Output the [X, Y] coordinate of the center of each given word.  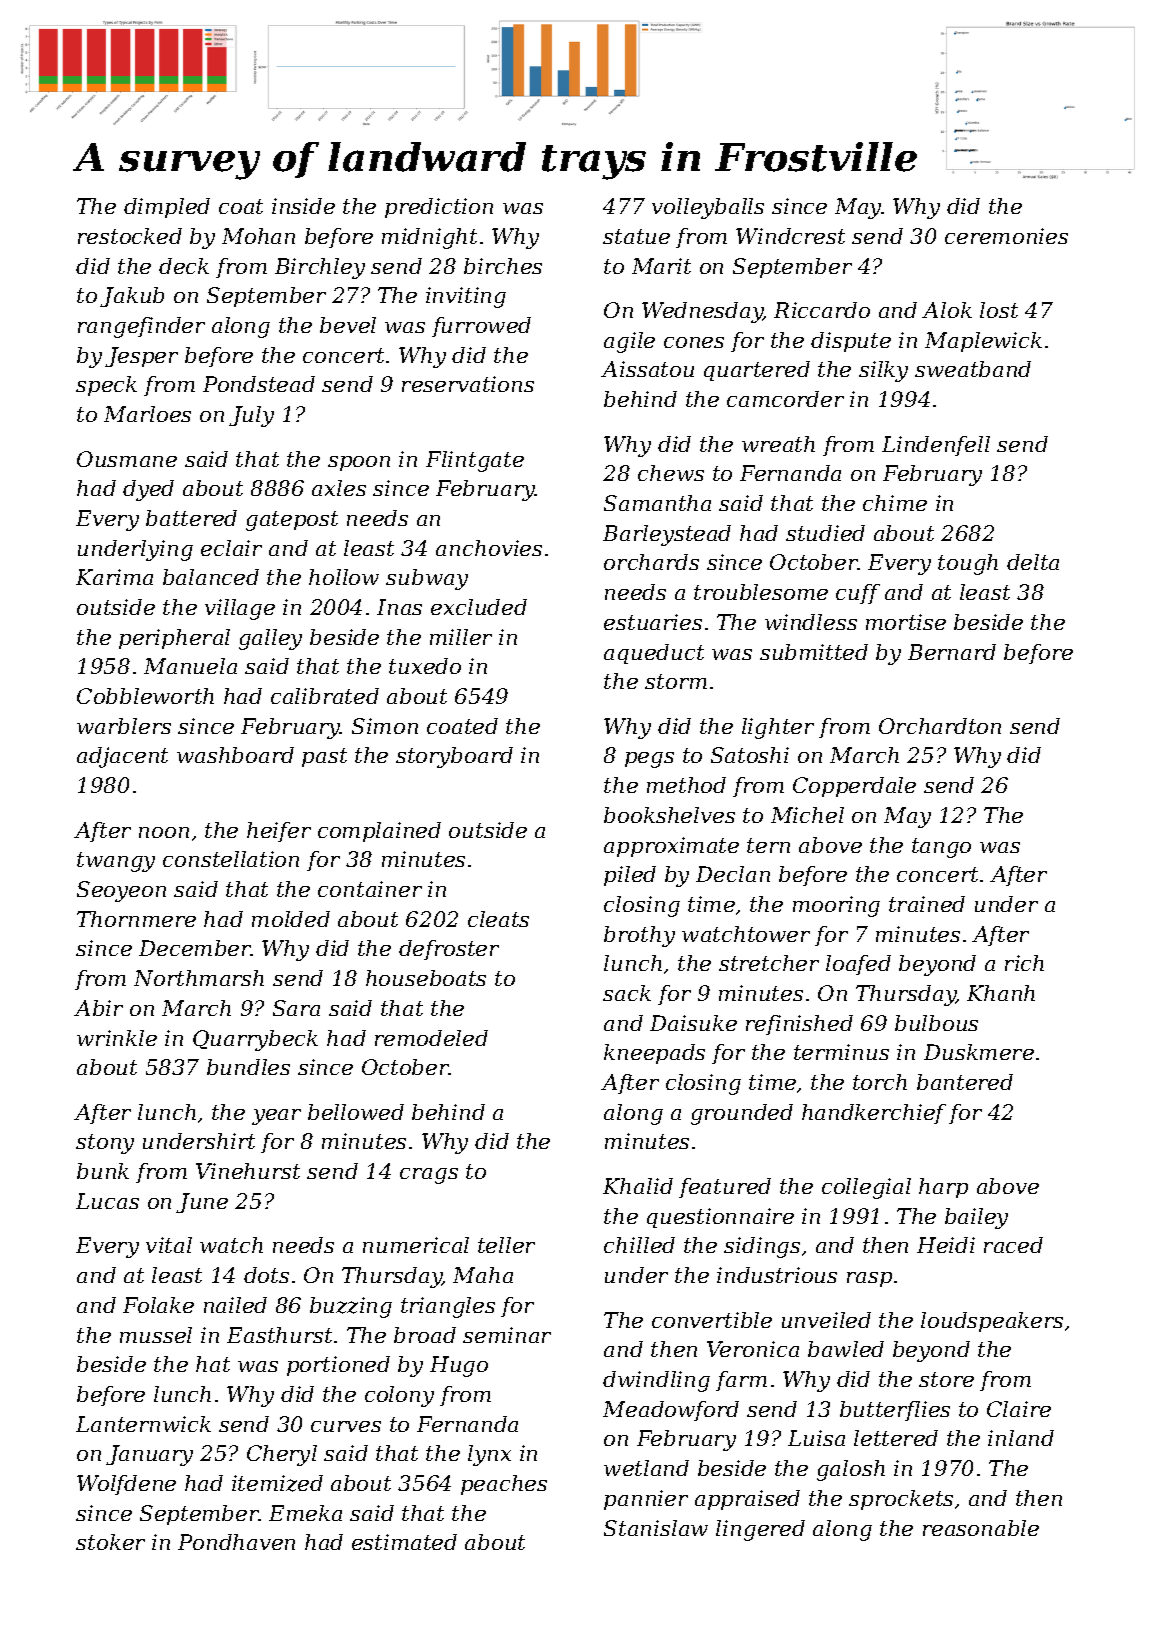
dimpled [167, 208]
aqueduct [654, 654]
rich [1024, 963]
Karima [114, 577]
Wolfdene [126, 1485]
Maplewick [983, 342]
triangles [448, 1307]
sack [627, 993]
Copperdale [854, 787]
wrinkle [117, 1038]
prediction [439, 208]
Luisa [816, 1438]
